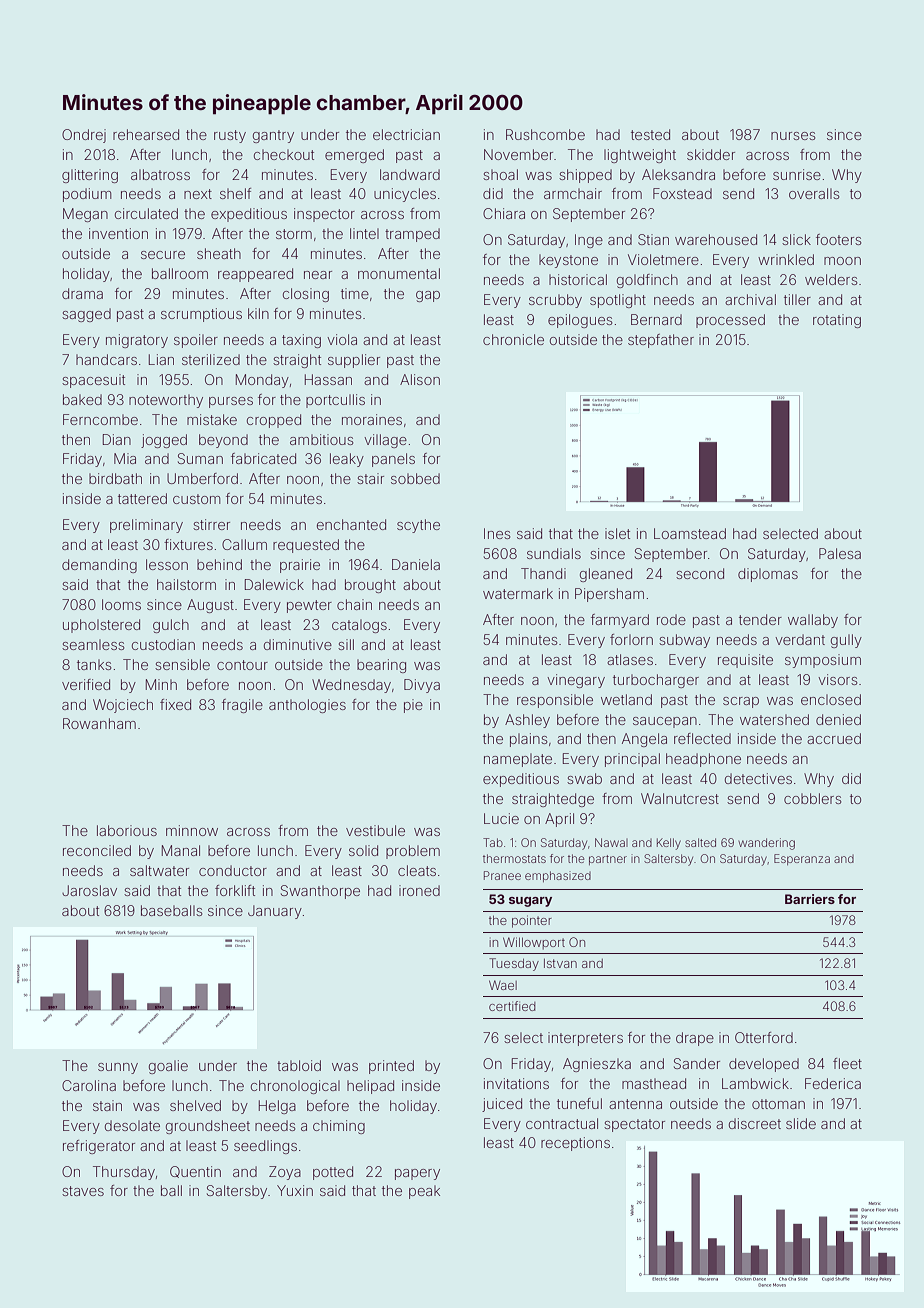 This document has height=1308, width=924. I want to click on cobblers, so click(812, 798).
